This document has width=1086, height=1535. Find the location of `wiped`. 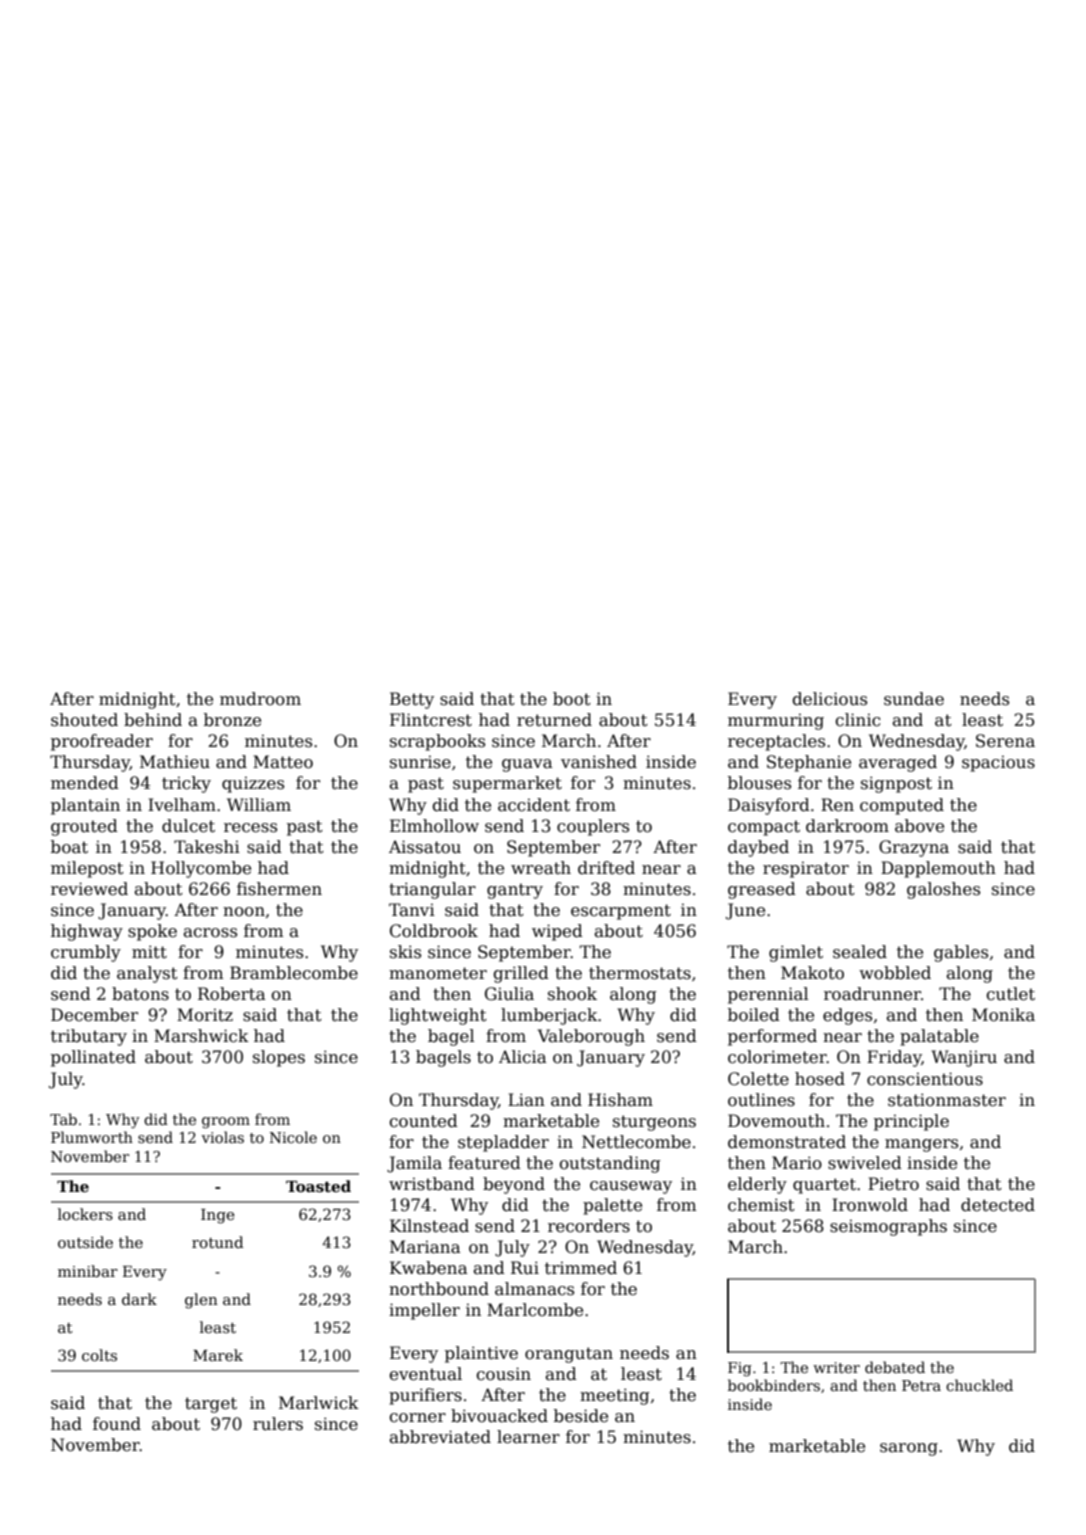

wiped is located at coordinates (557, 932).
